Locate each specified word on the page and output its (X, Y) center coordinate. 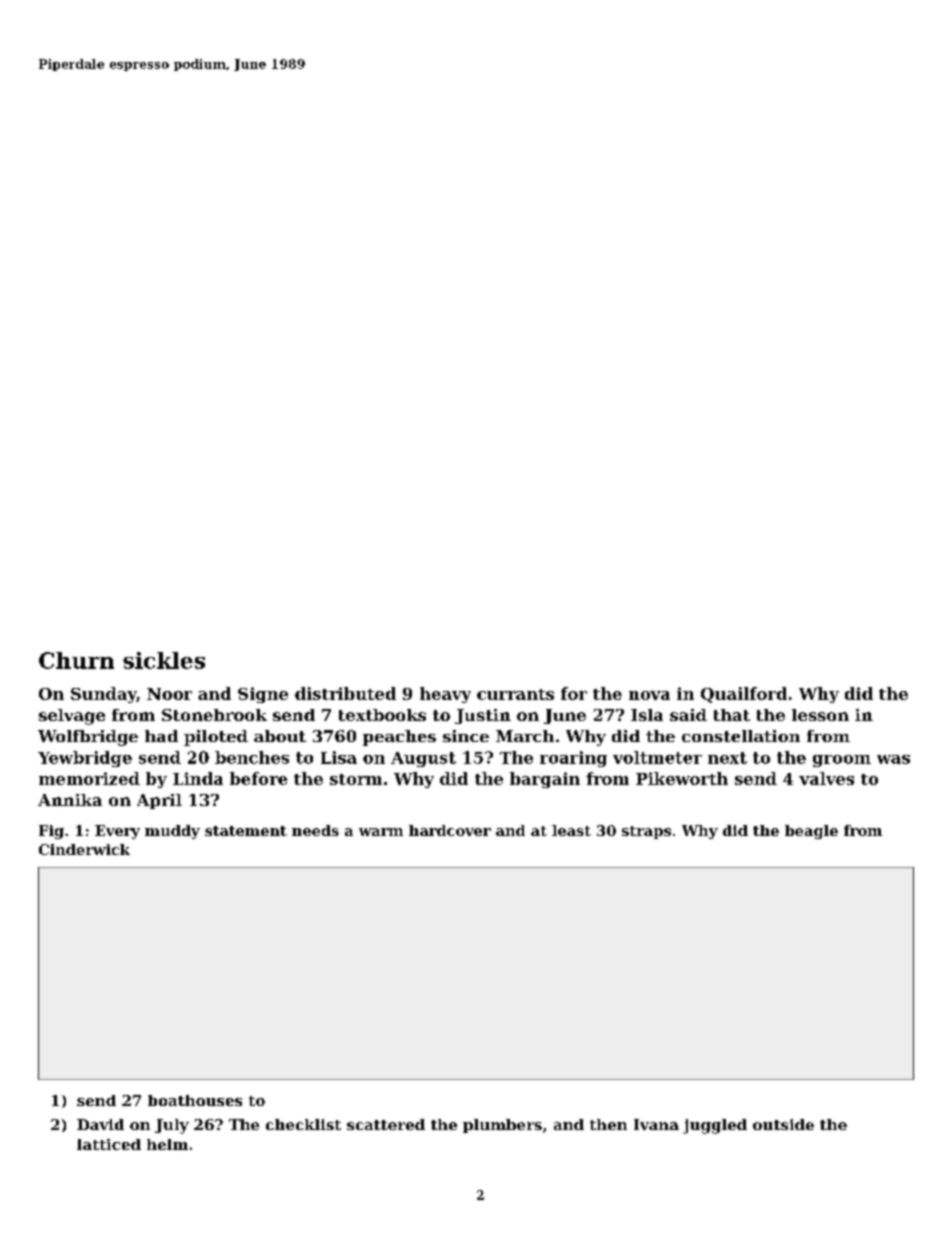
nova (649, 695)
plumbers (502, 1126)
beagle (811, 832)
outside (783, 1124)
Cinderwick (84, 849)
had (161, 736)
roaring (573, 759)
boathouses (195, 1100)
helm (167, 1144)
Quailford (744, 695)
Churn (76, 660)
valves (826, 778)
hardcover (450, 830)
